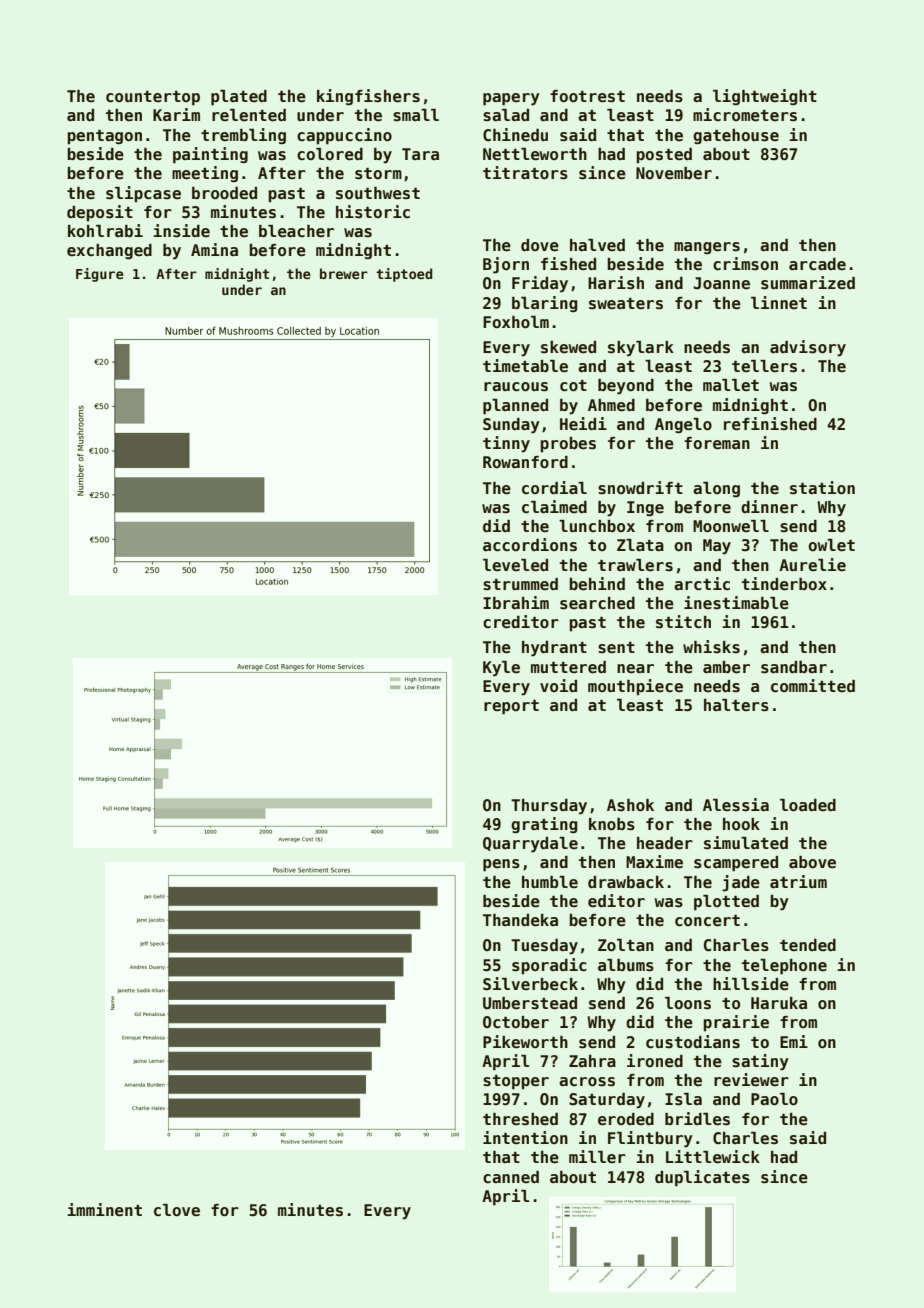 This page has width=924, height=1308. What do you see at coordinates (153, 98) in the page?
I see `countertop` at bounding box center [153, 98].
